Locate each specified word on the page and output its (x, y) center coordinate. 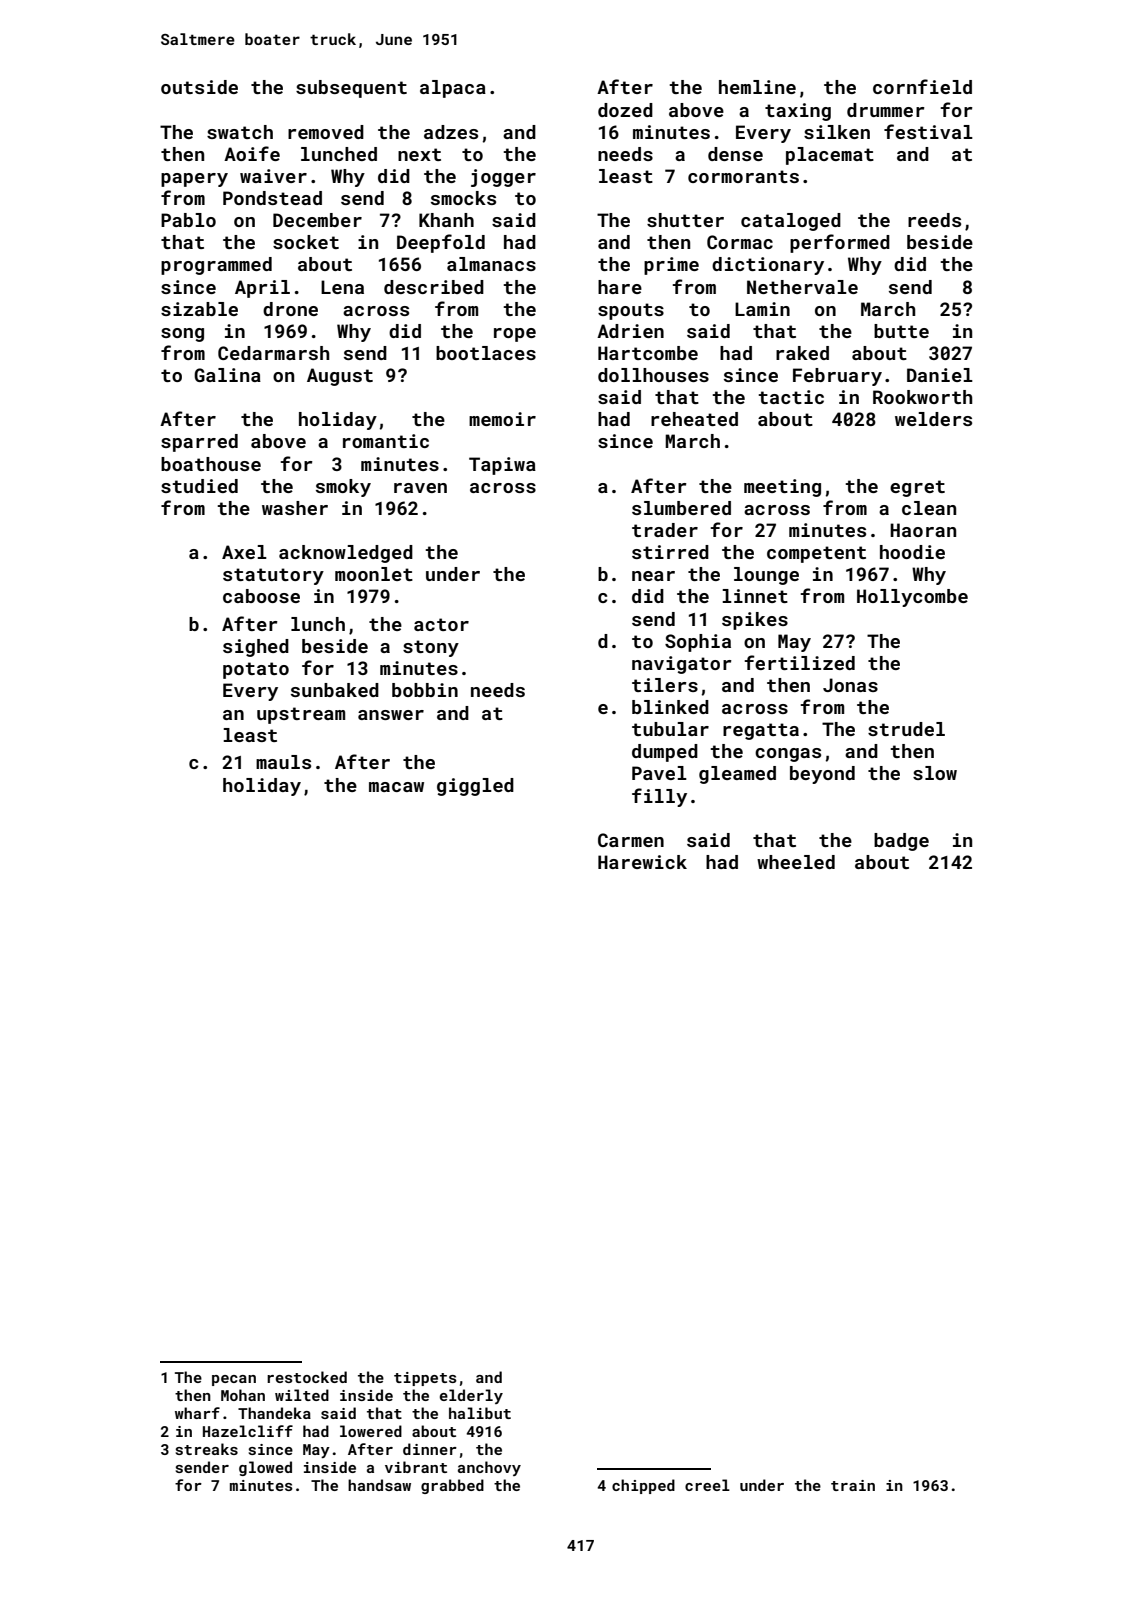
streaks (207, 1449)
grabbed (452, 1486)
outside (199, 87)
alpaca (453, 89)
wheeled (796, 862)
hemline (757, 87)
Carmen (631, 840)
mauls (283, 762)
